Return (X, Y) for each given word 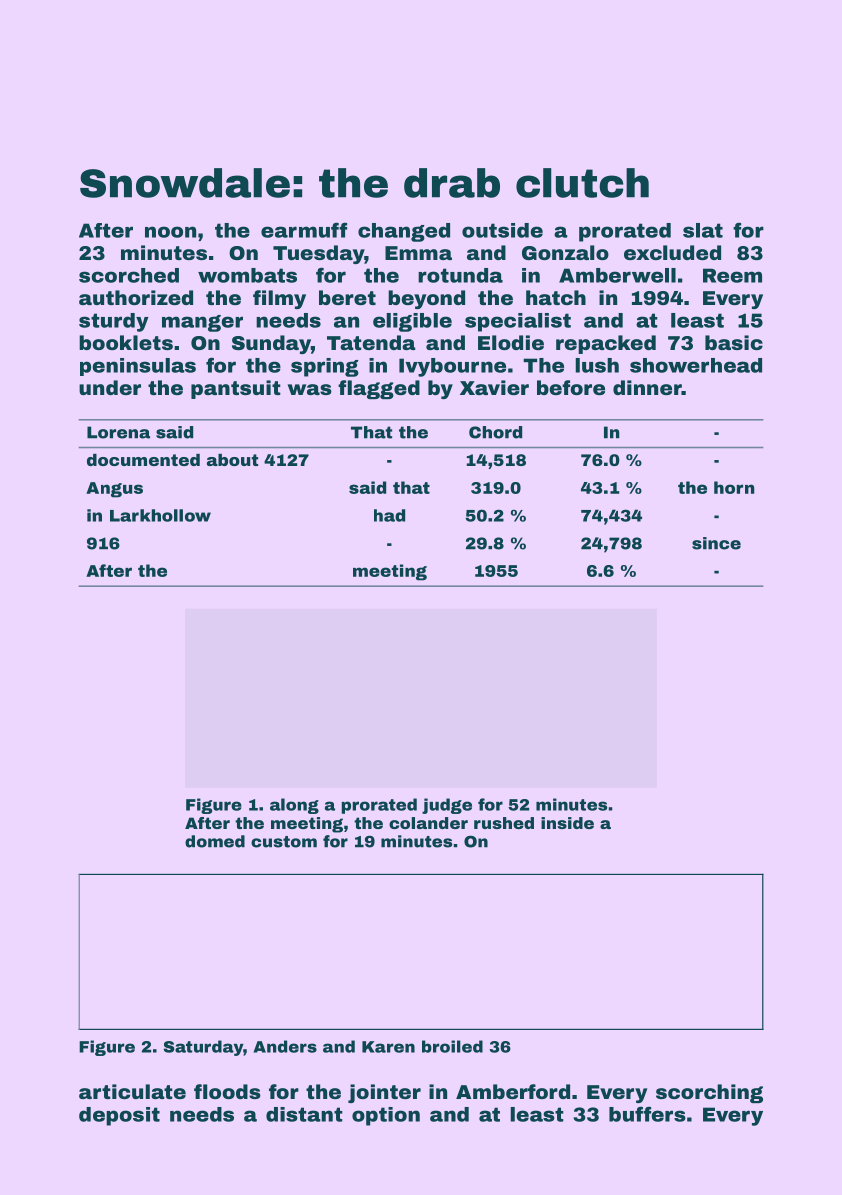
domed (215, 841)
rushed (504, 823)
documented (143, 460)
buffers (647, 1114)
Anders (285, 1046)
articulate (132, 1091)
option (386, 1116)
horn (734, 487)
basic (734, 342)
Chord (495, 432)
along (294, 806)
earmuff (304, 230)
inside (567, 823)
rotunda (460, 275)
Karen (388, 1047)
